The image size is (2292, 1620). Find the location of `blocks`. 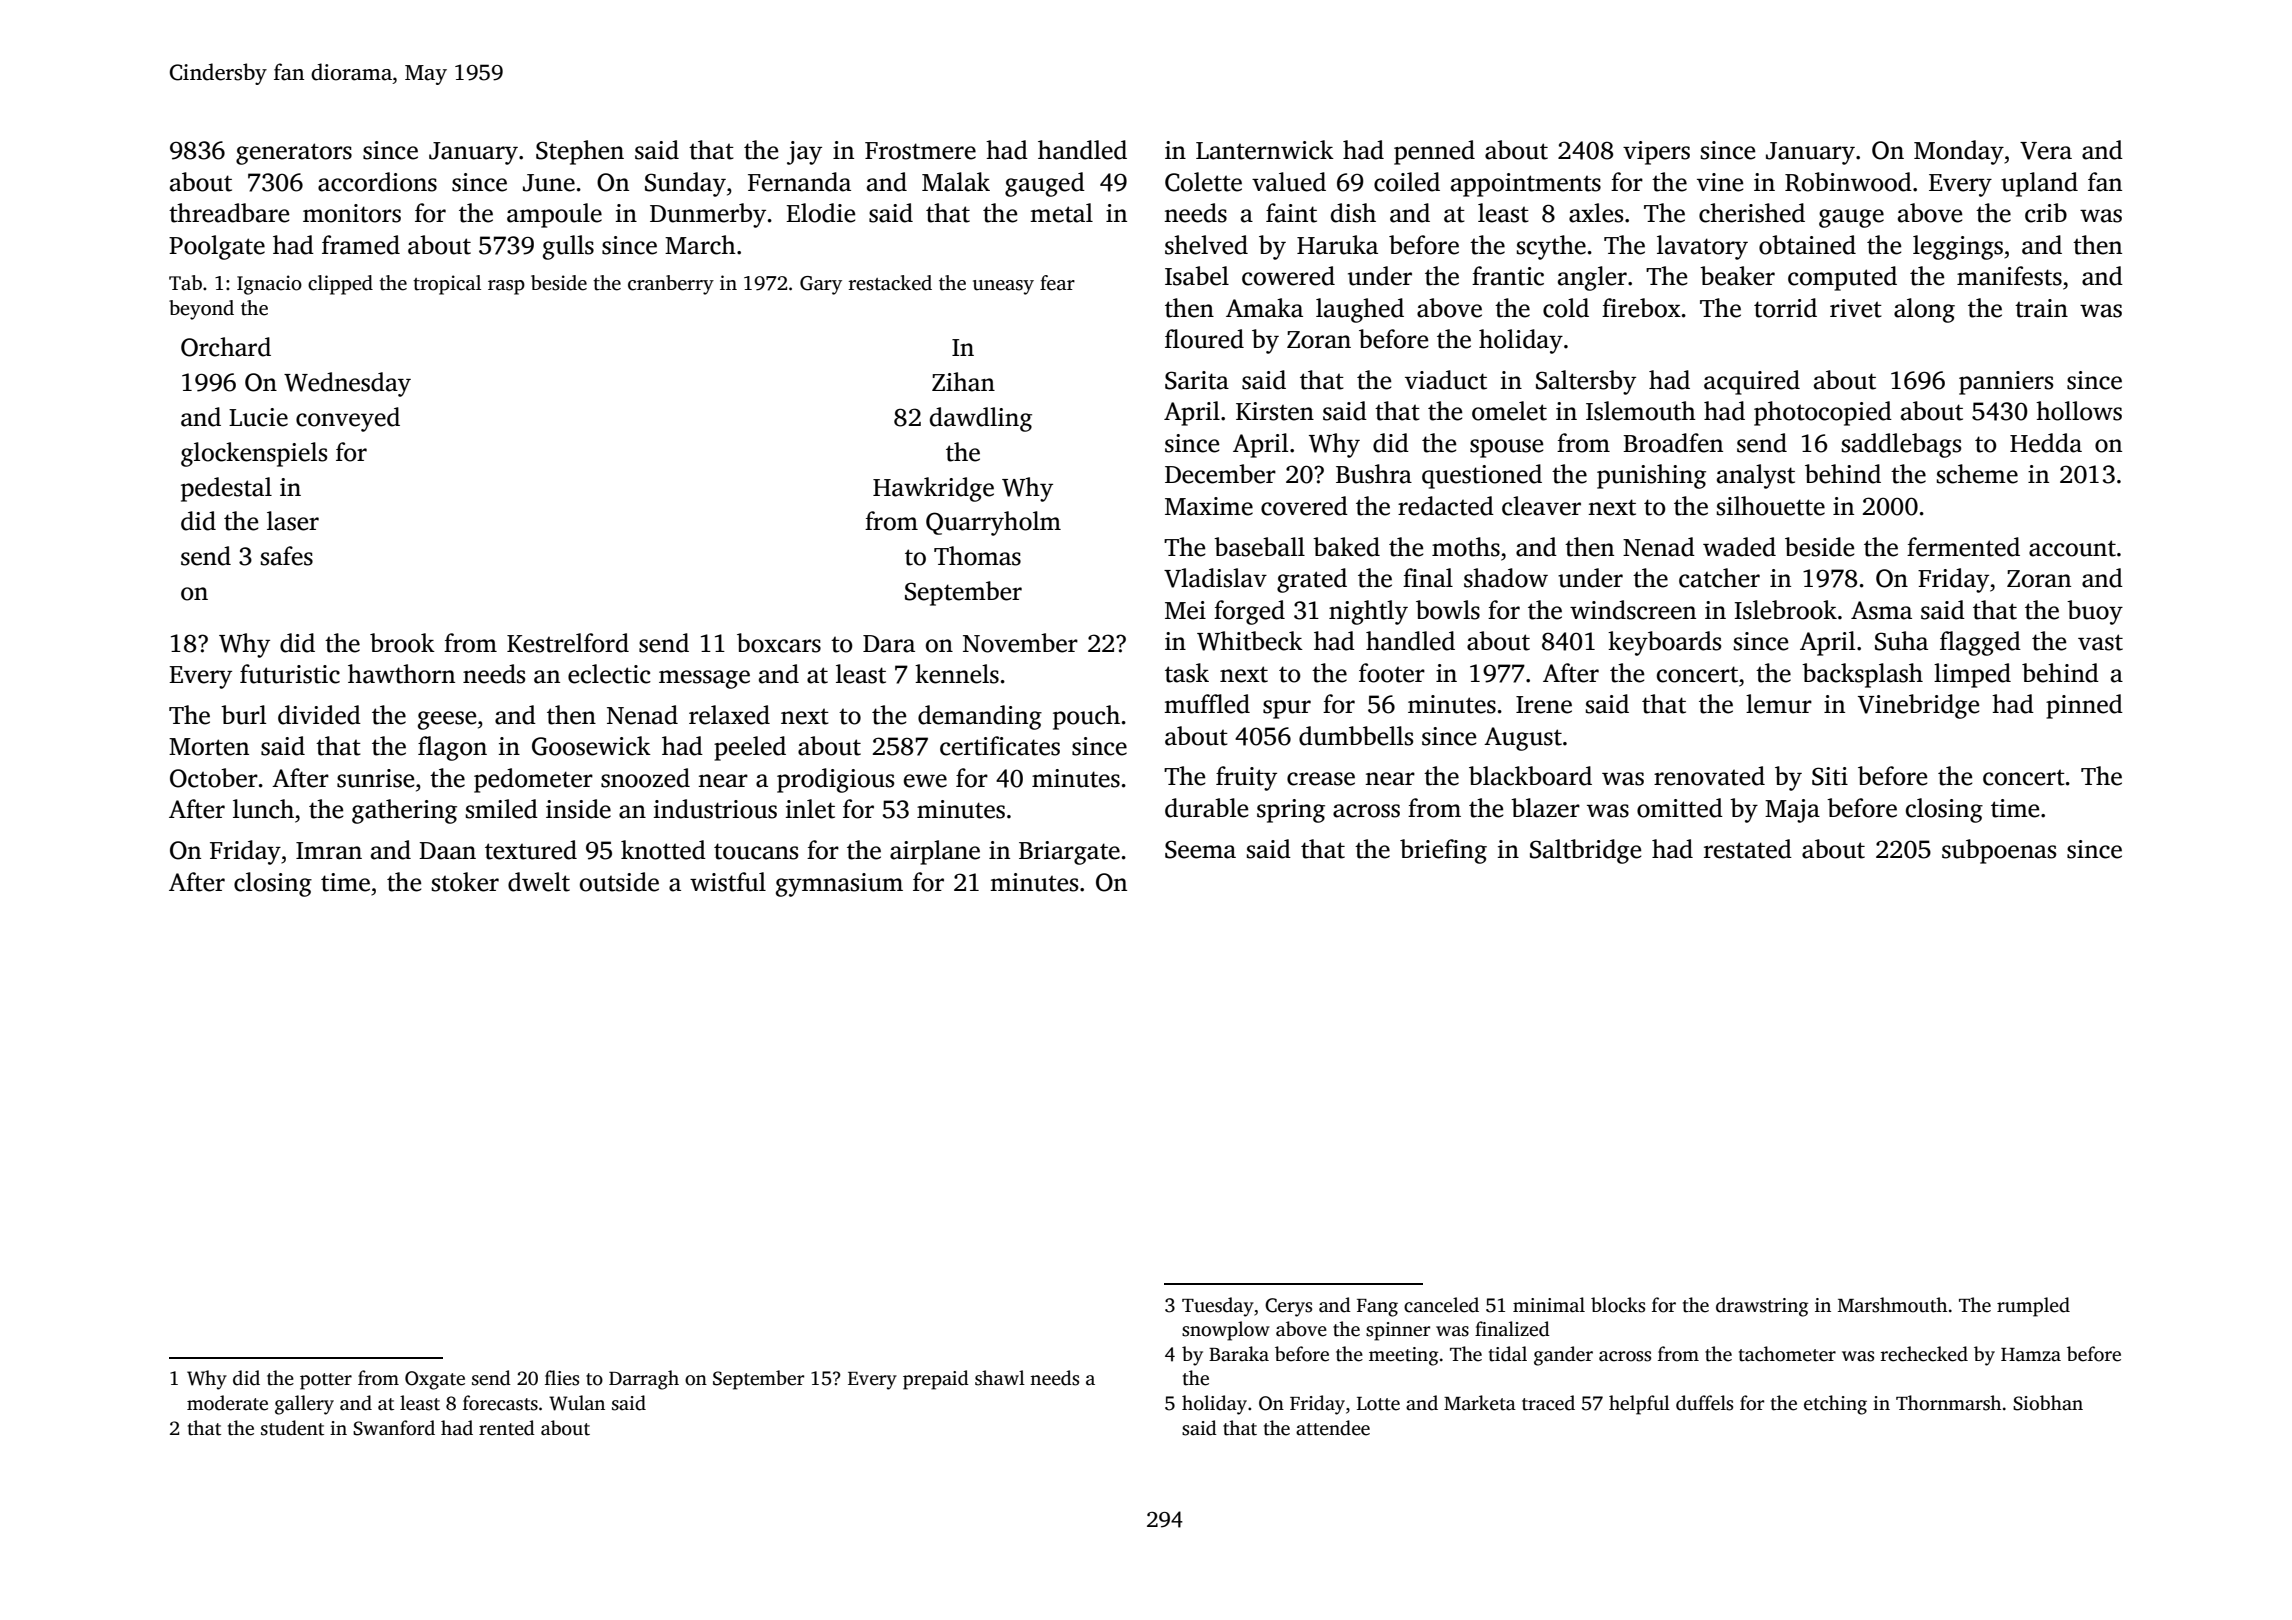

blocks is located at coordinates (1618, 1305).
